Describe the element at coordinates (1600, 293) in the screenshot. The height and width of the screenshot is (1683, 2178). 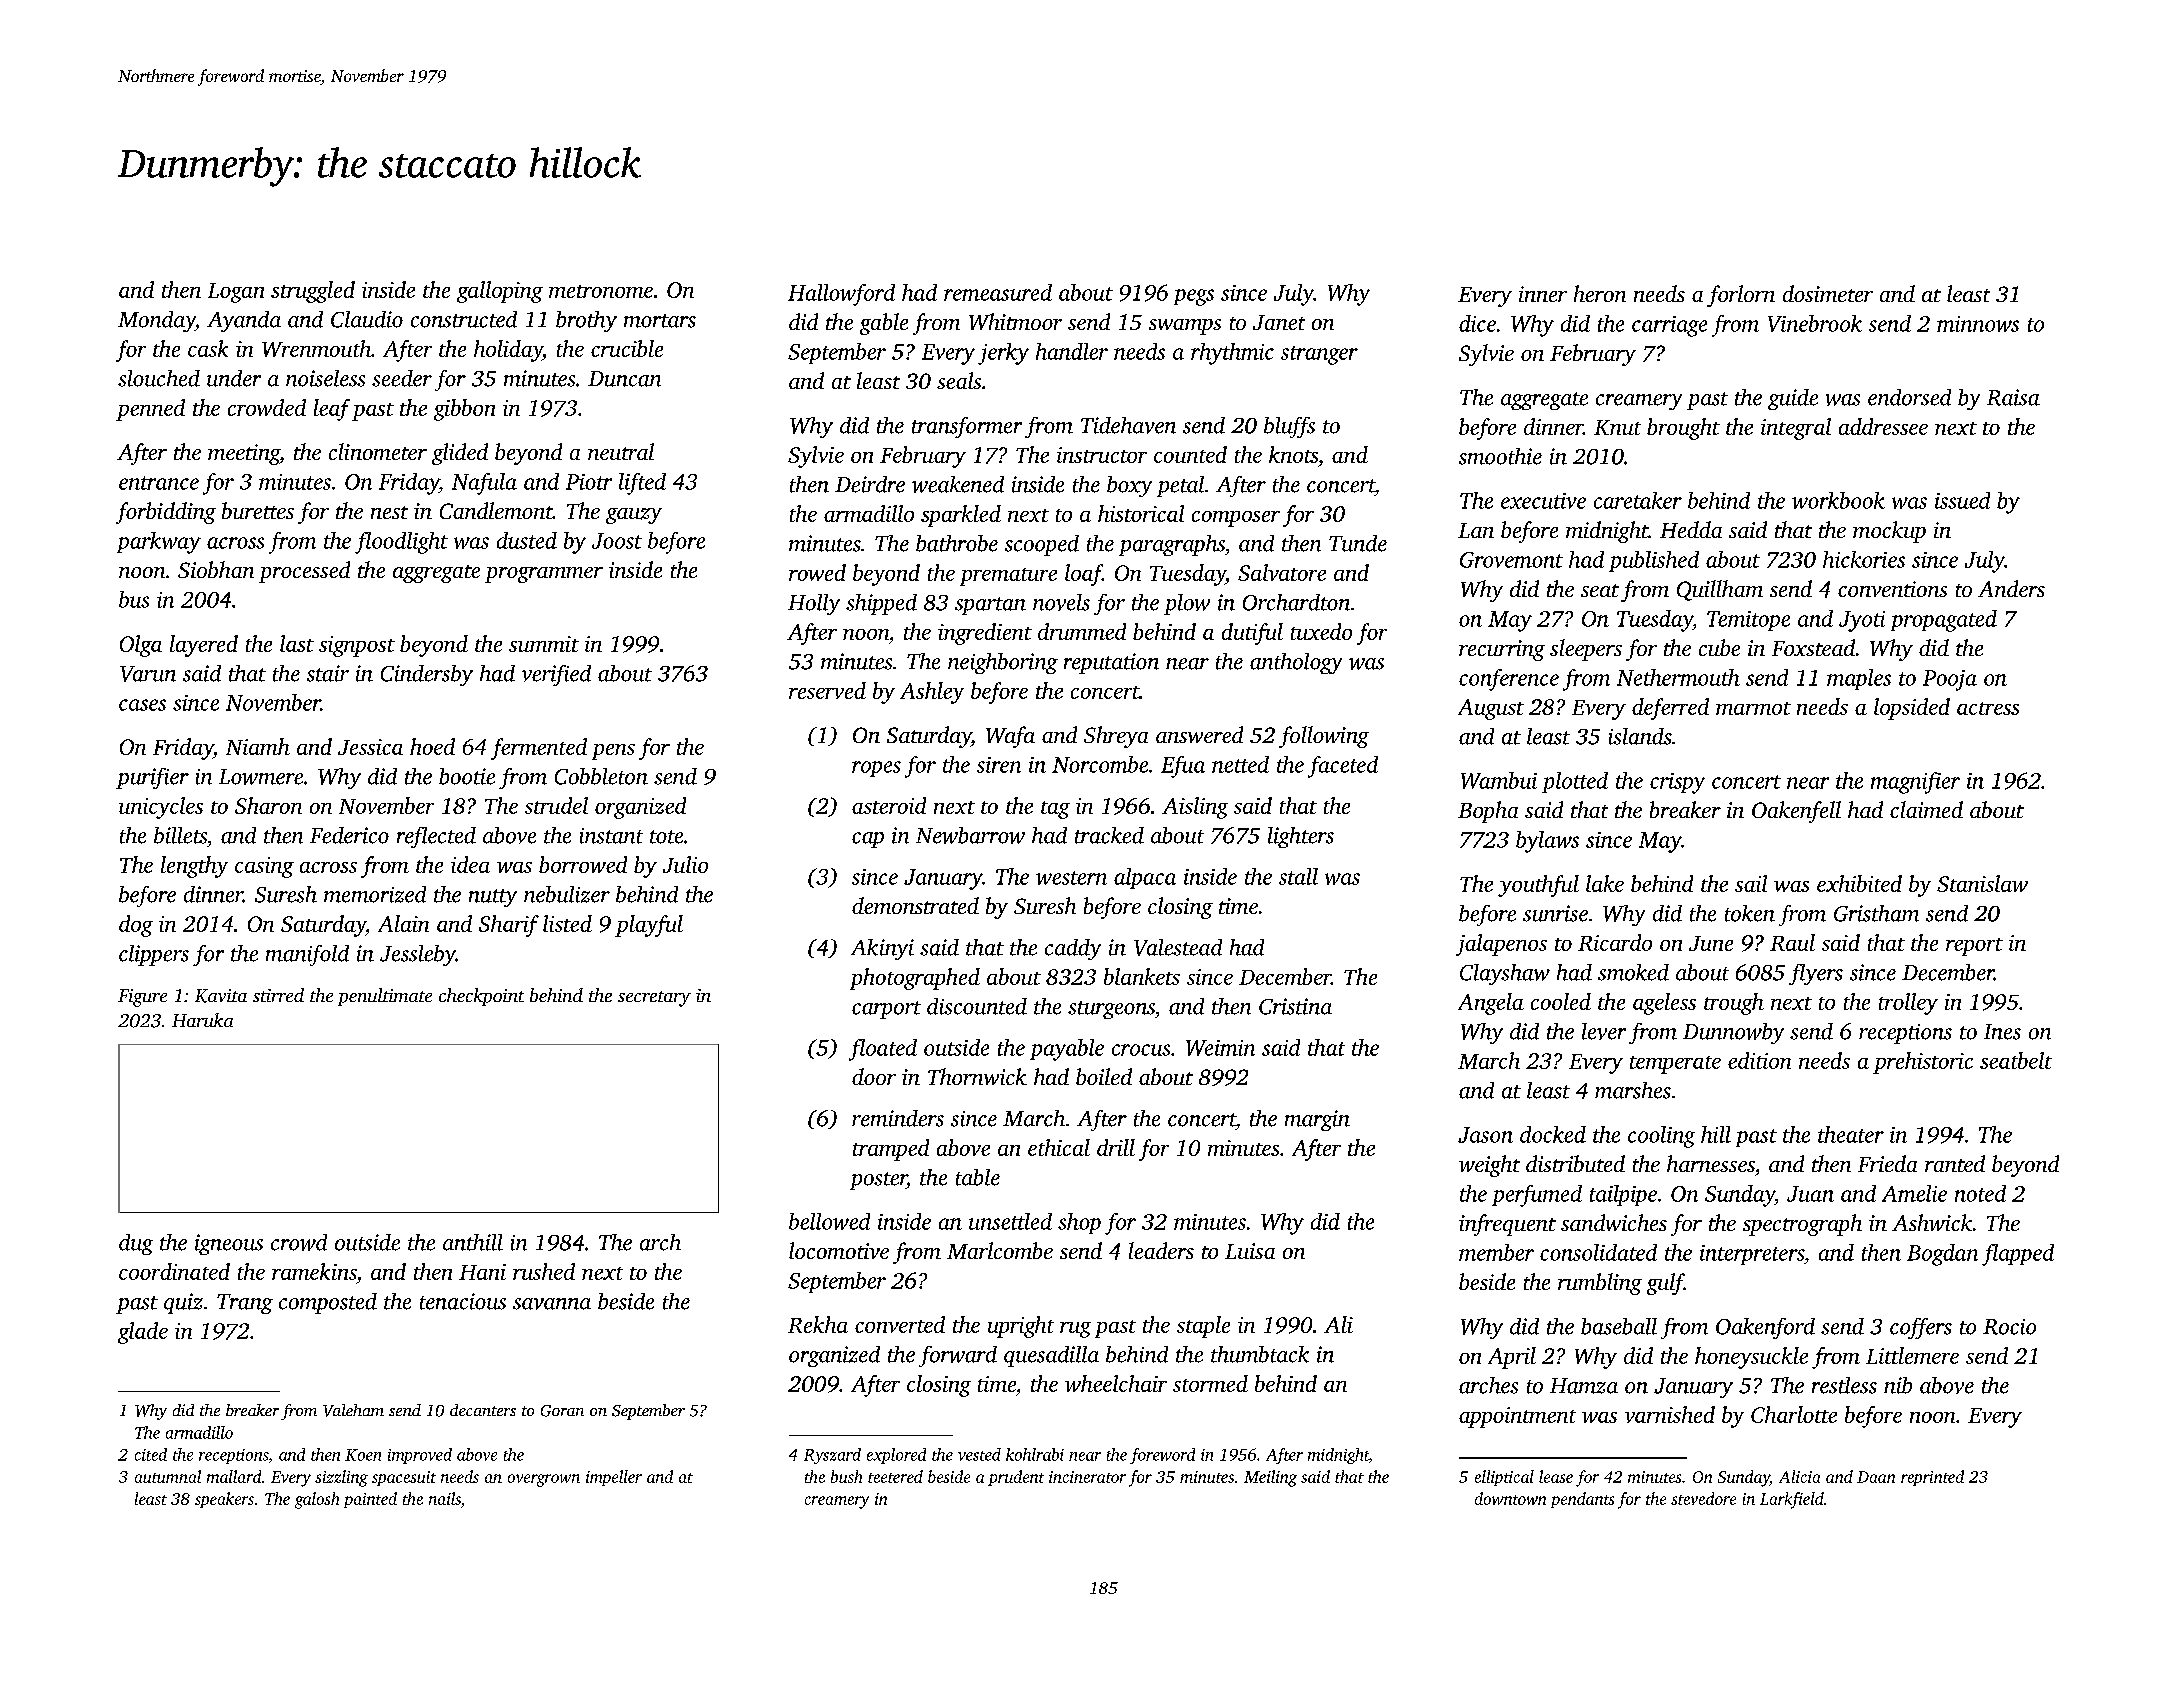
I see `heron` at that location.
